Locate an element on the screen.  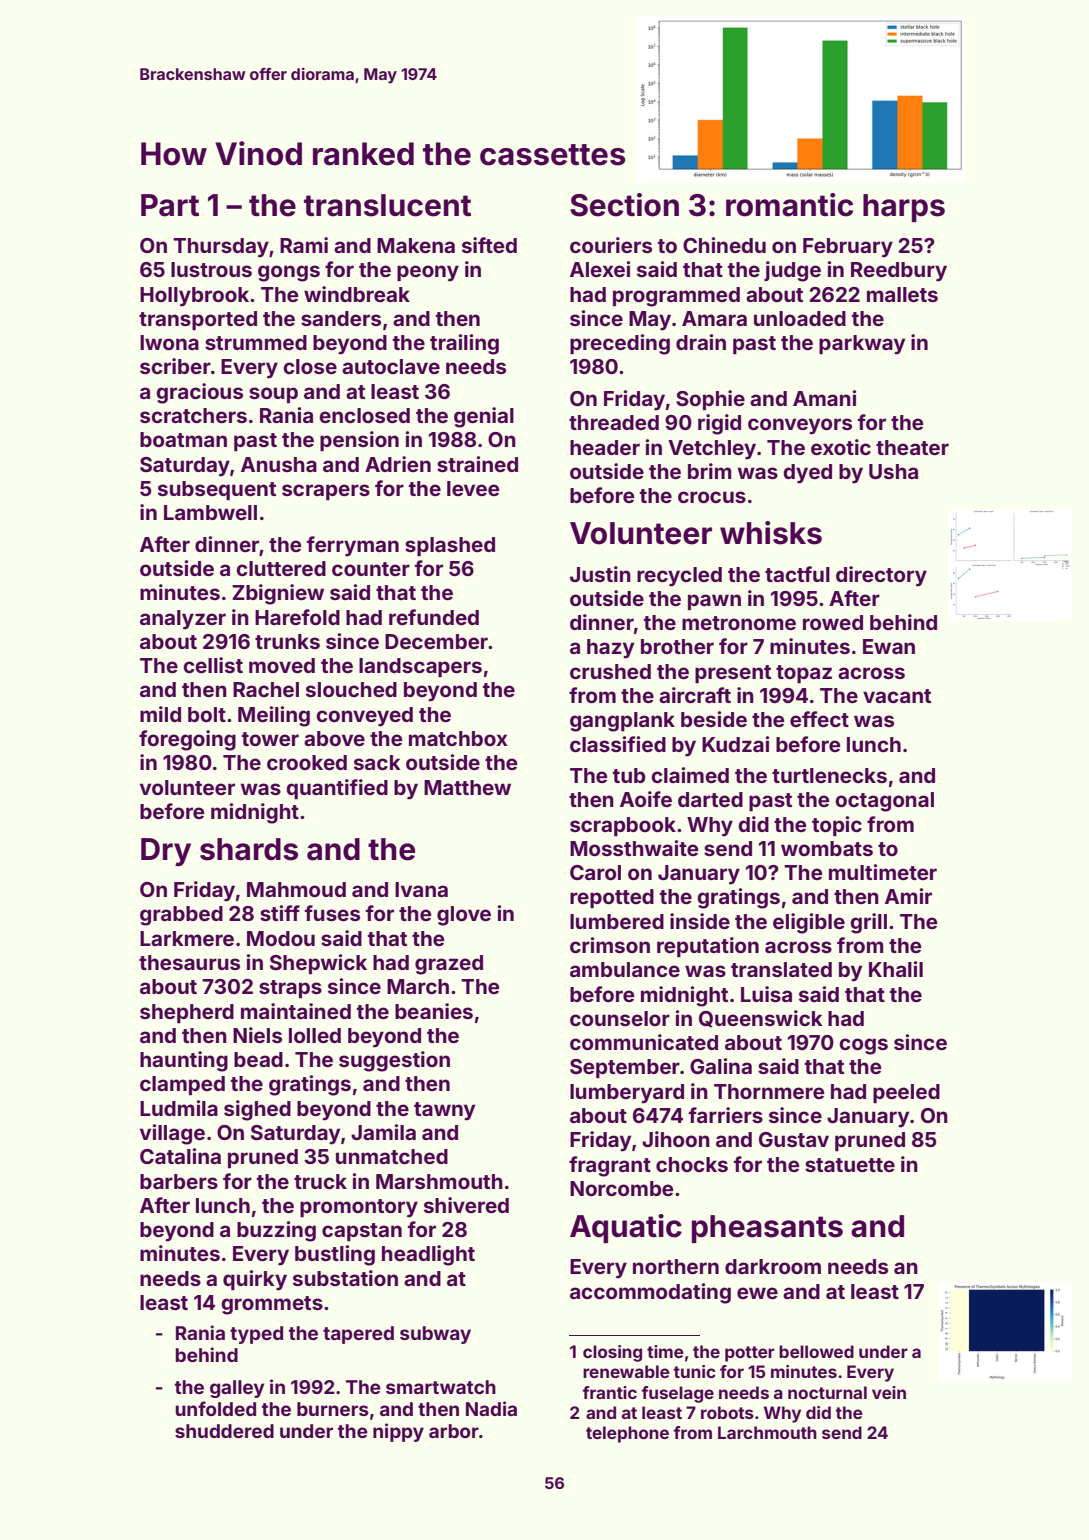
refunded is located at coordinates (434, 617).
